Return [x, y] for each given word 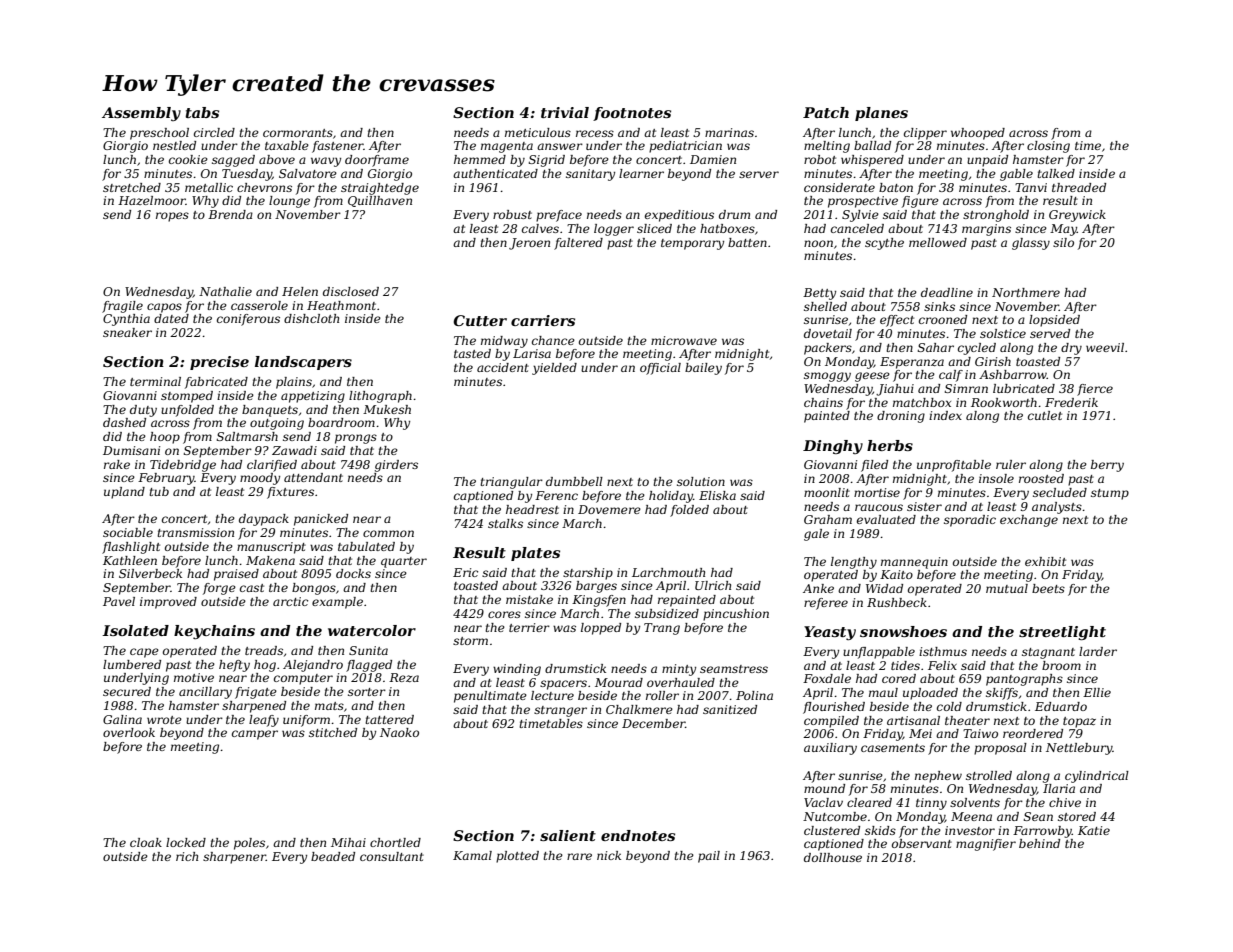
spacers [563, 685]
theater [967, 720]
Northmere [1026, 292]
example [337, 603]
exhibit [1045, 561]
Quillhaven [380, 201]
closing [1048, 147]
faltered [578, 244]
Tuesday [247, 175]
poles [249, 844]
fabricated [216, 383]
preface [559, 216]
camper [255, 735]
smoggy [827, 377]
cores [504, 614]
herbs [890, 445]
